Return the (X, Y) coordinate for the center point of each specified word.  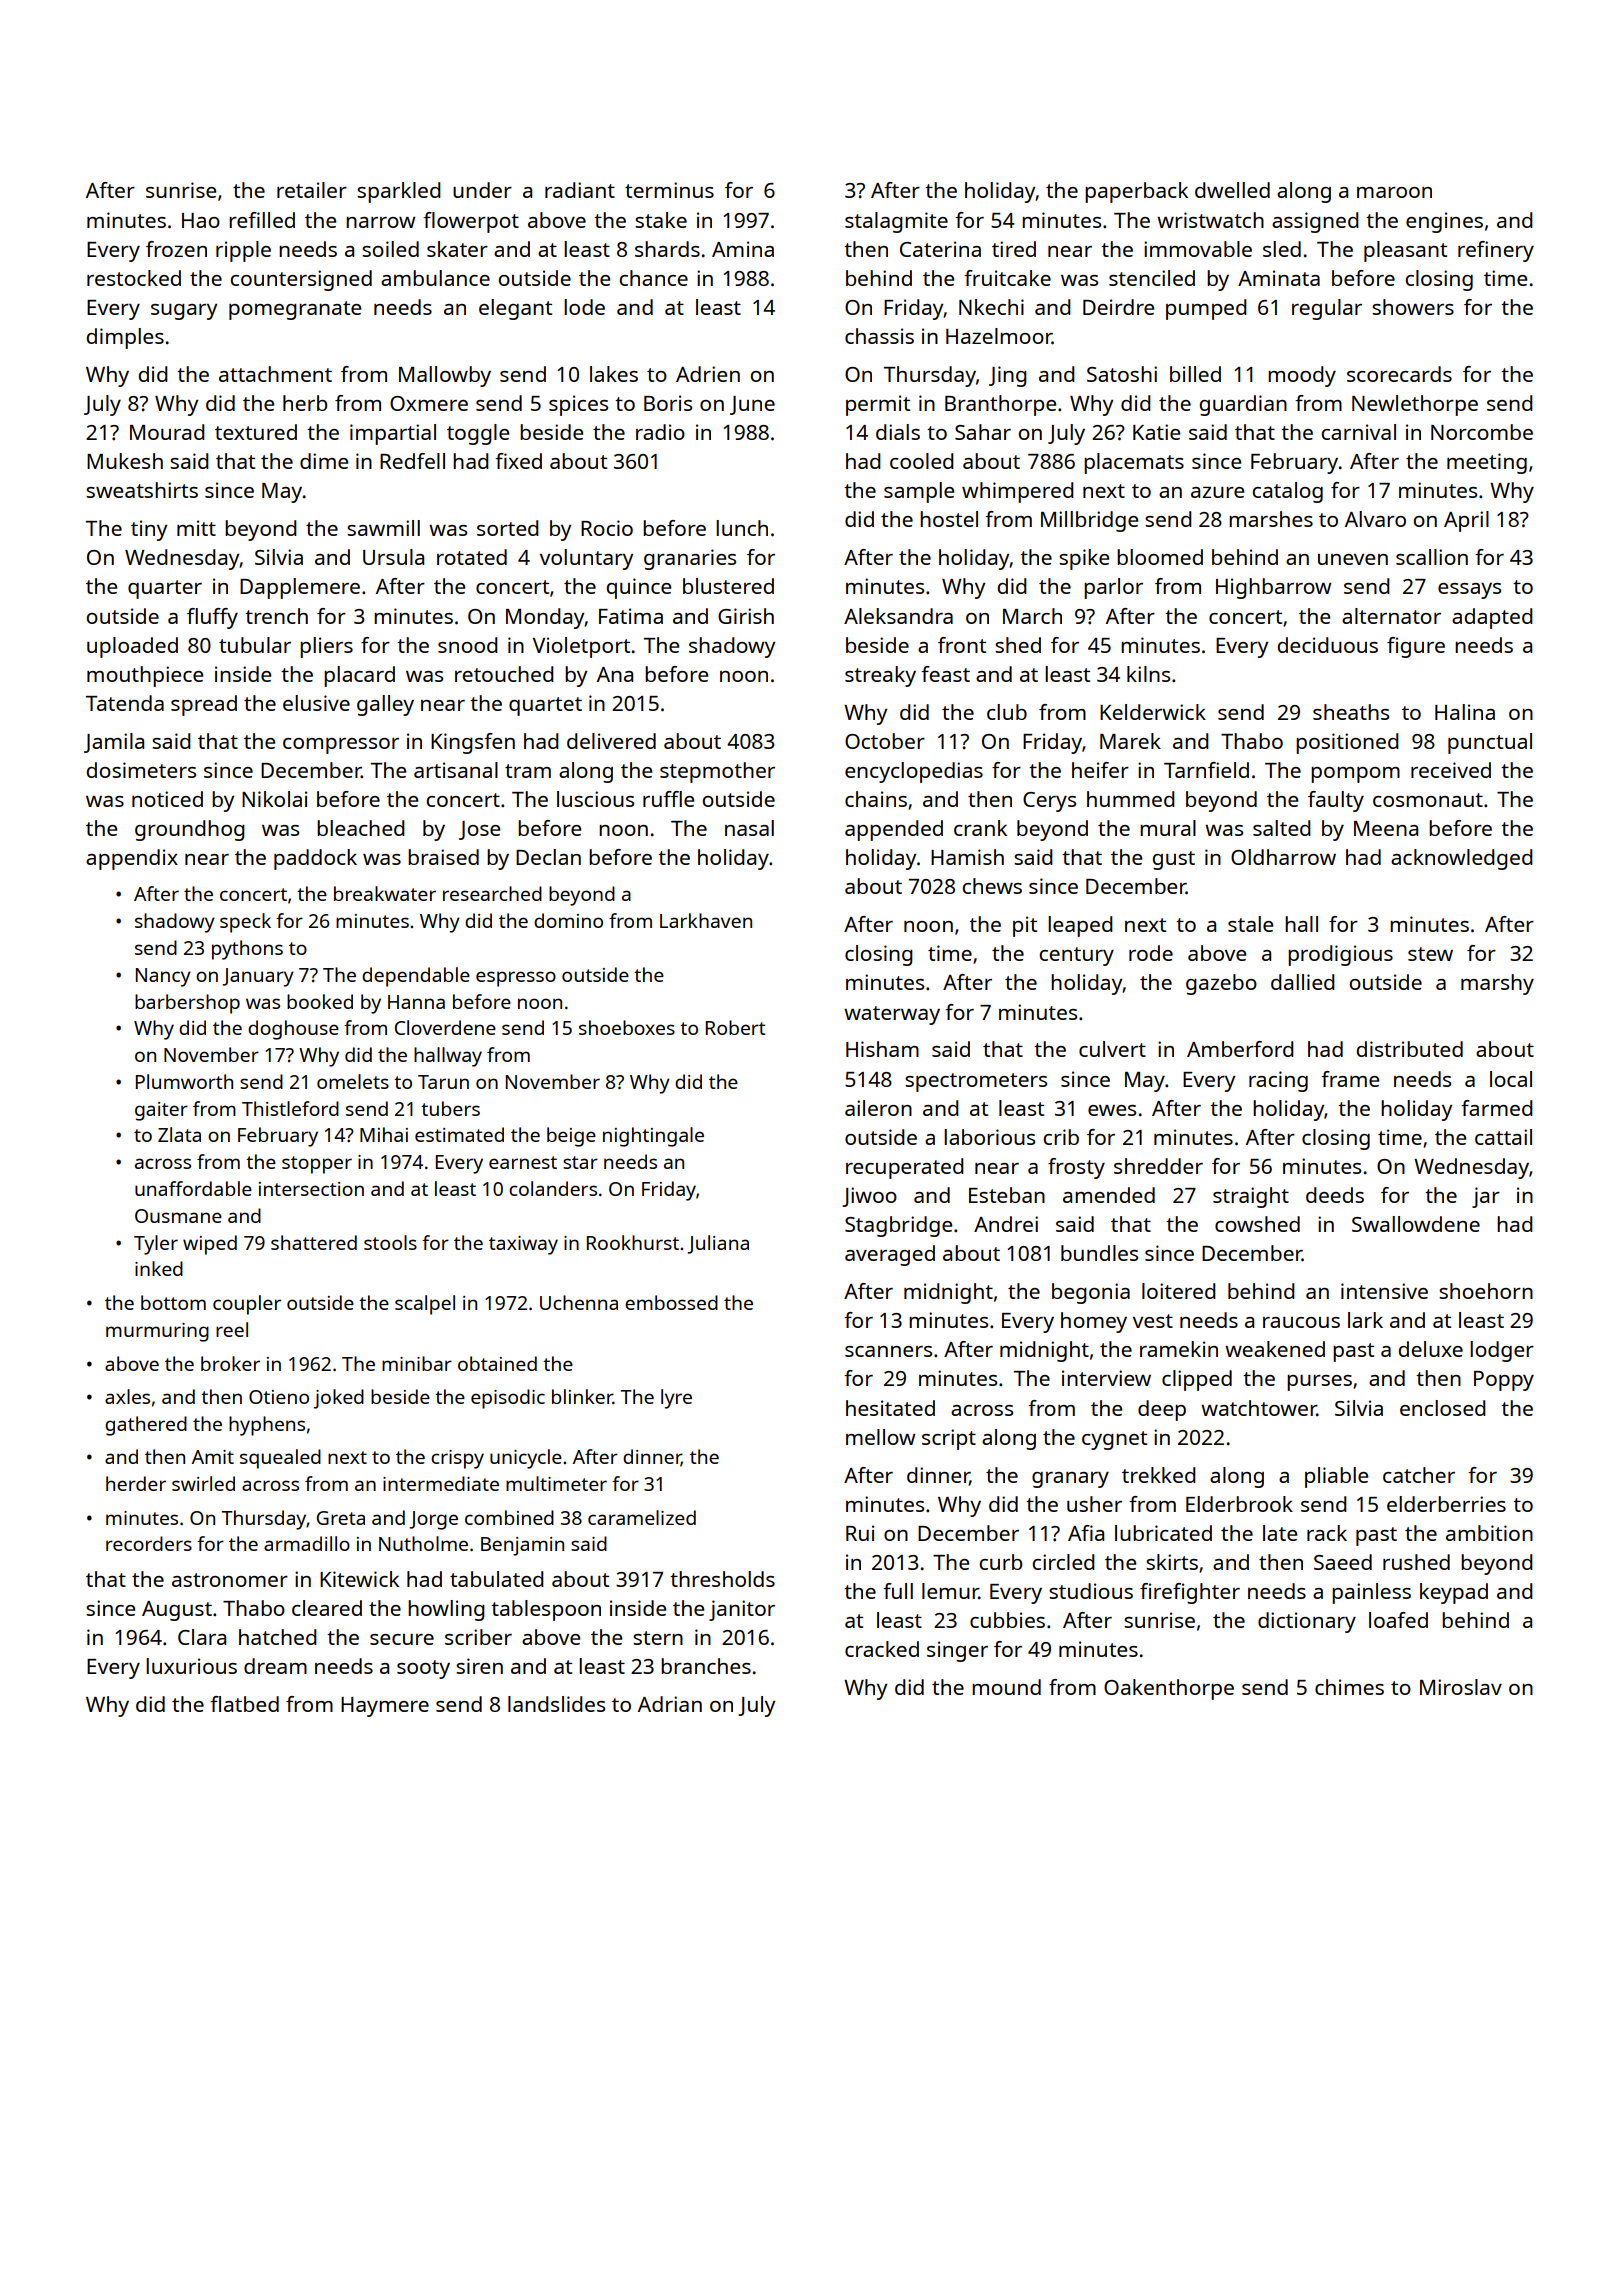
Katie (1156, 432)
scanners (888, 1351)
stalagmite (896, 222)
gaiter (161, 1111)
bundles (1099, 1253)
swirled (203, 1483)
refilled (262, 220)
